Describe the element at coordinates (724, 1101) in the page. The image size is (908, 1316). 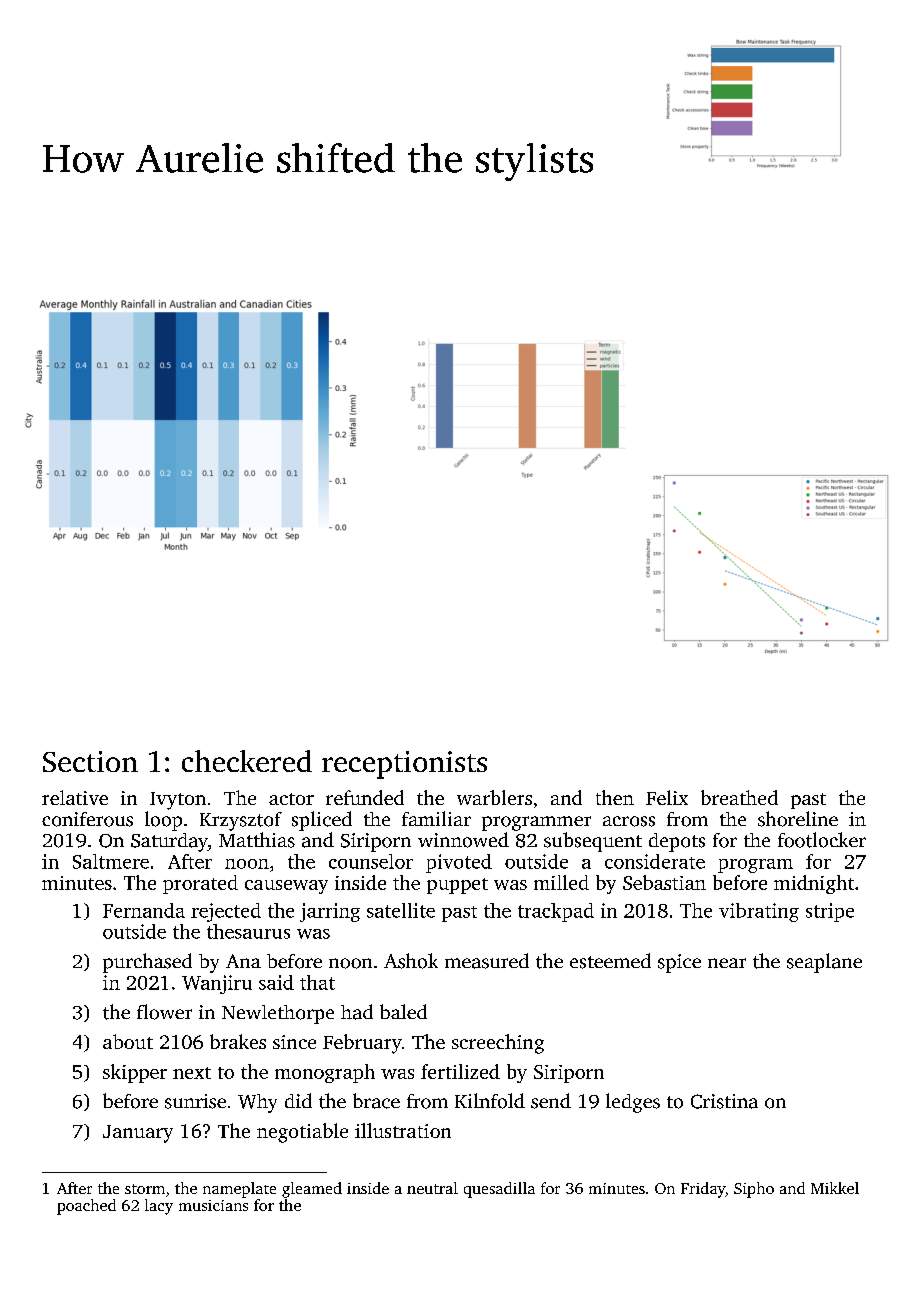
I see `Cristina` at that location.
